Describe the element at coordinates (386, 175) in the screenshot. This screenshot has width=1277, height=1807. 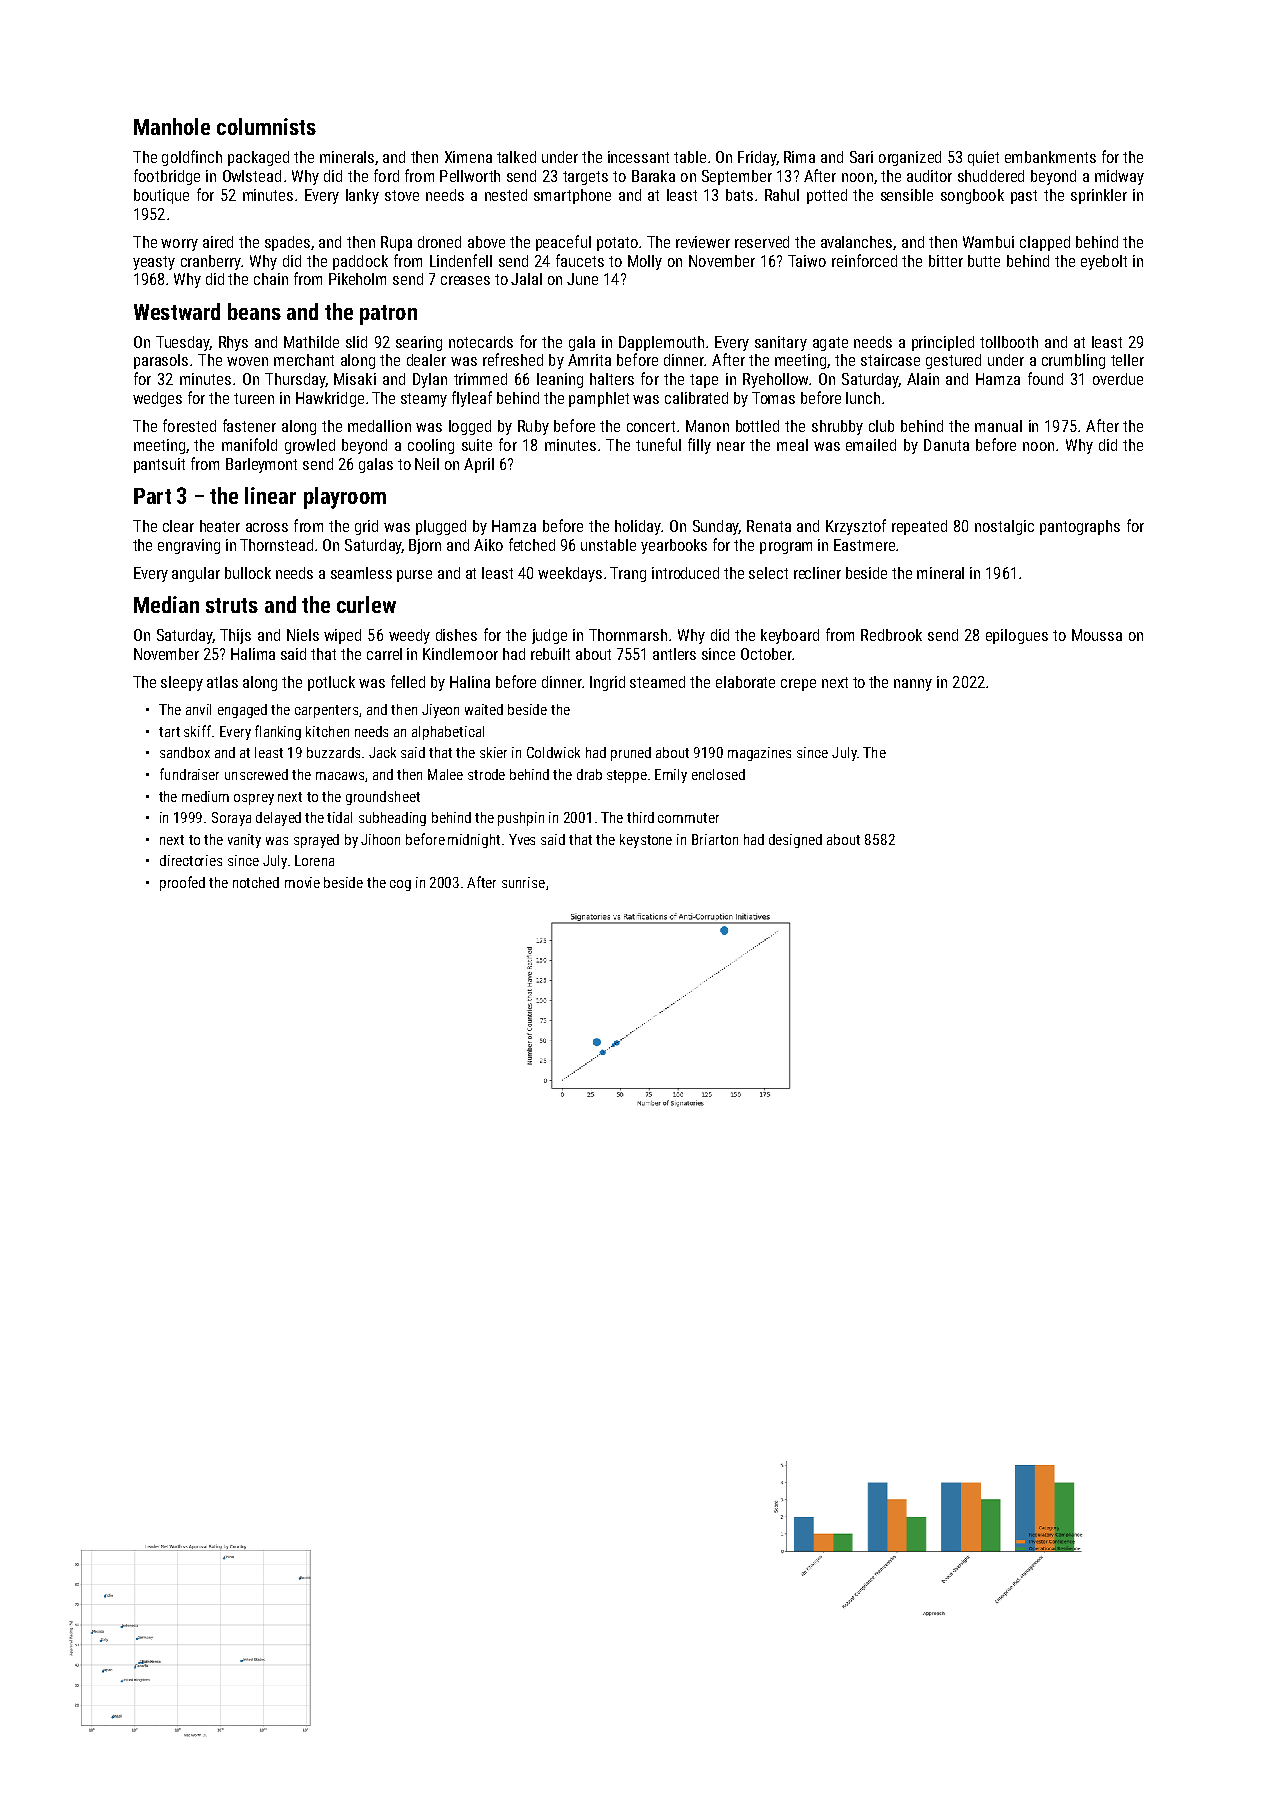
I see `ford` at that location.
